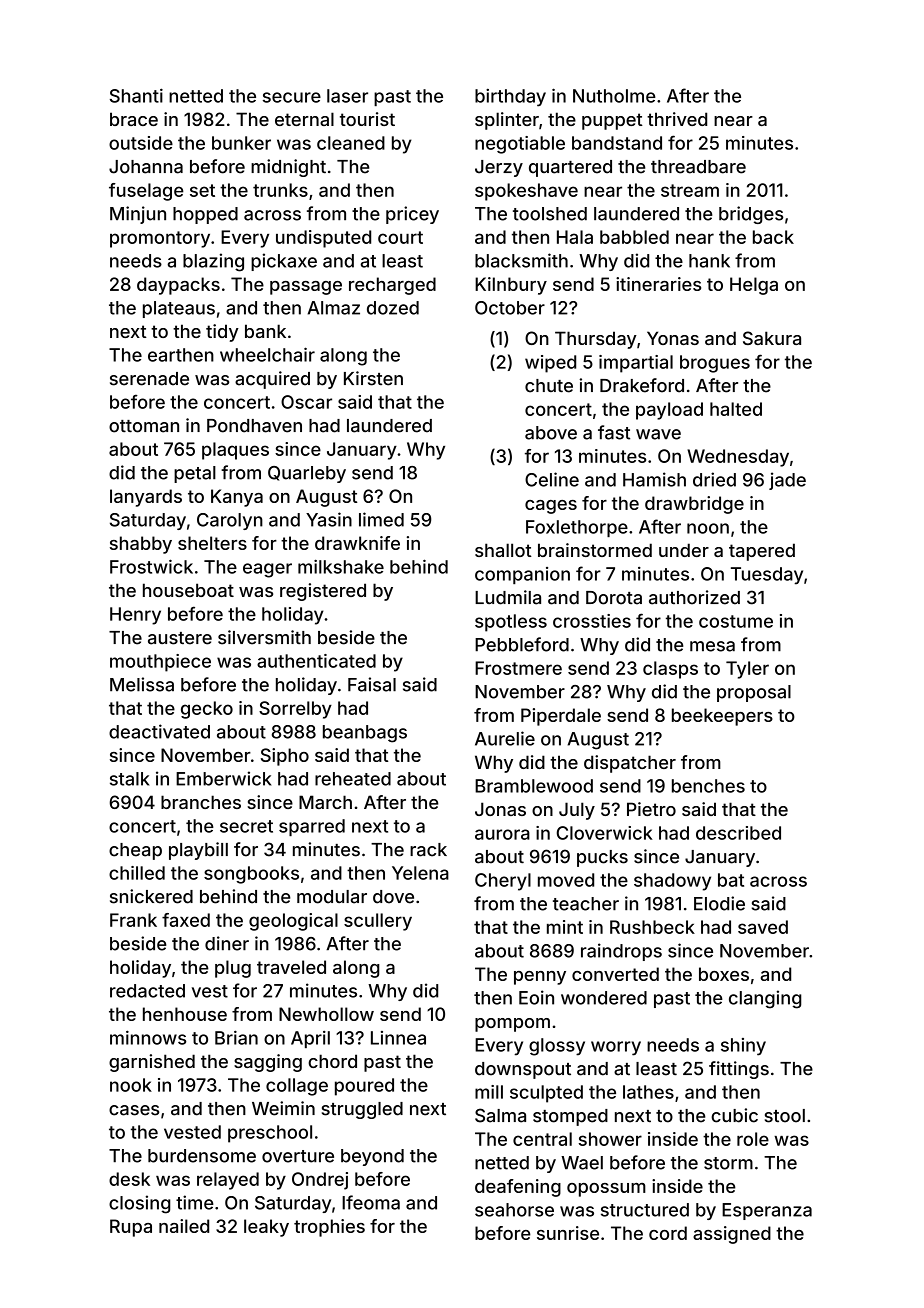 This screenshot has width=924, height=1308. I want to click on described, so click(738, 833).
